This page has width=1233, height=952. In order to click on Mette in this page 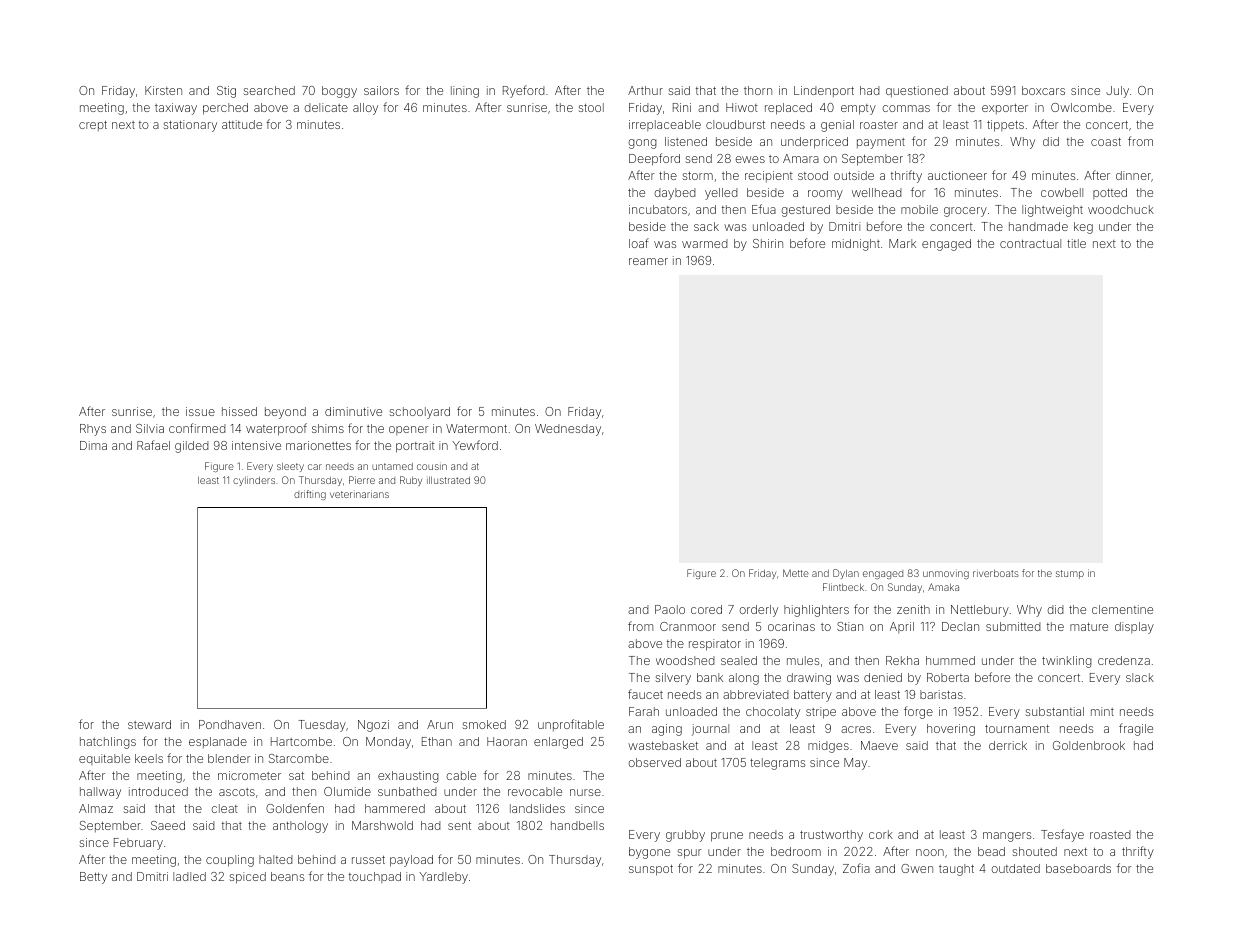, I will do `click(796, 573)`.
